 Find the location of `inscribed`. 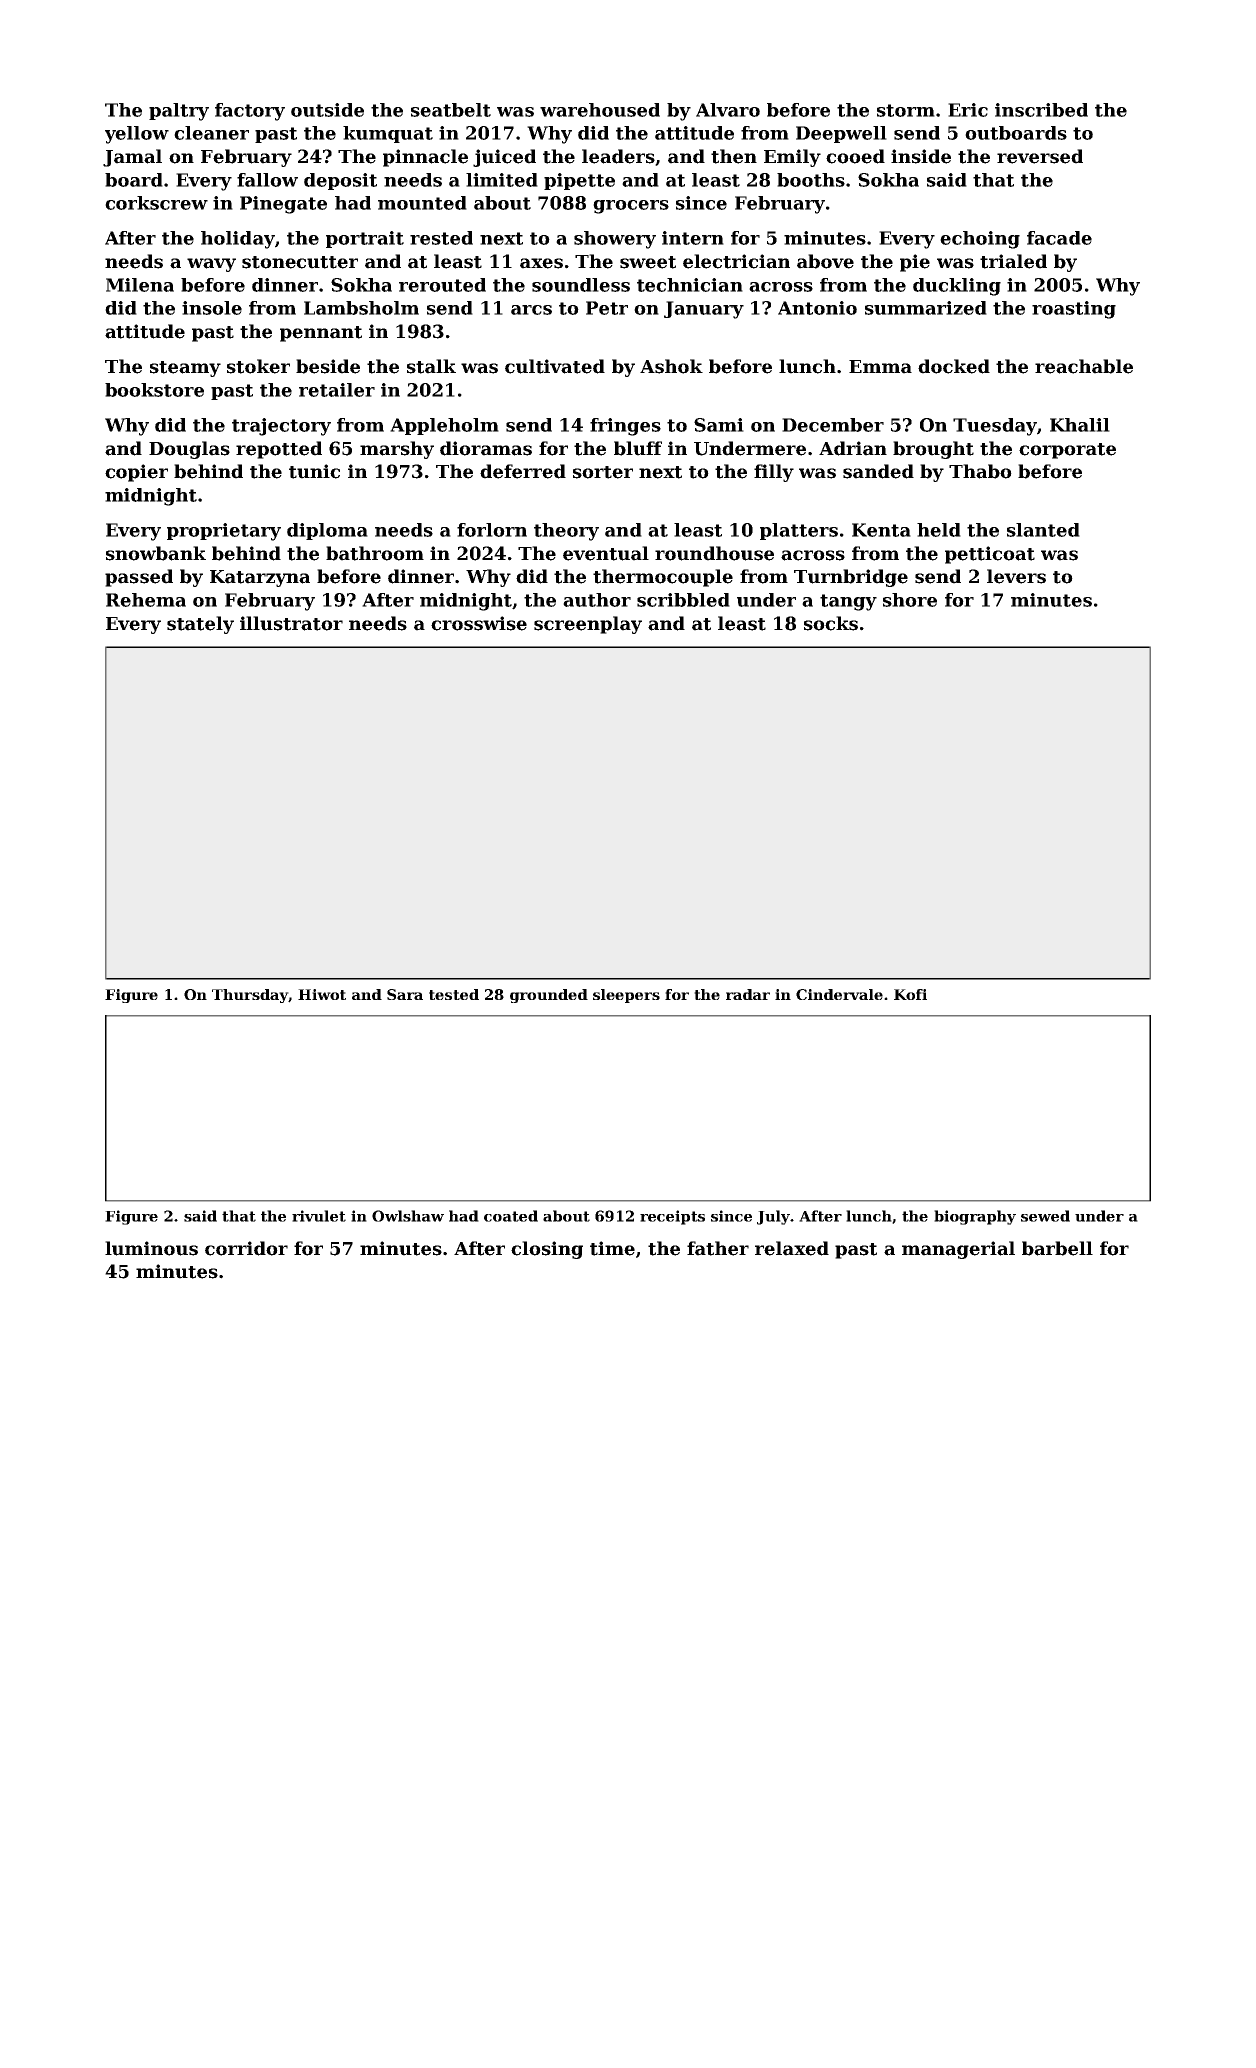

inscribed is located at coordinates (1041, 110).
